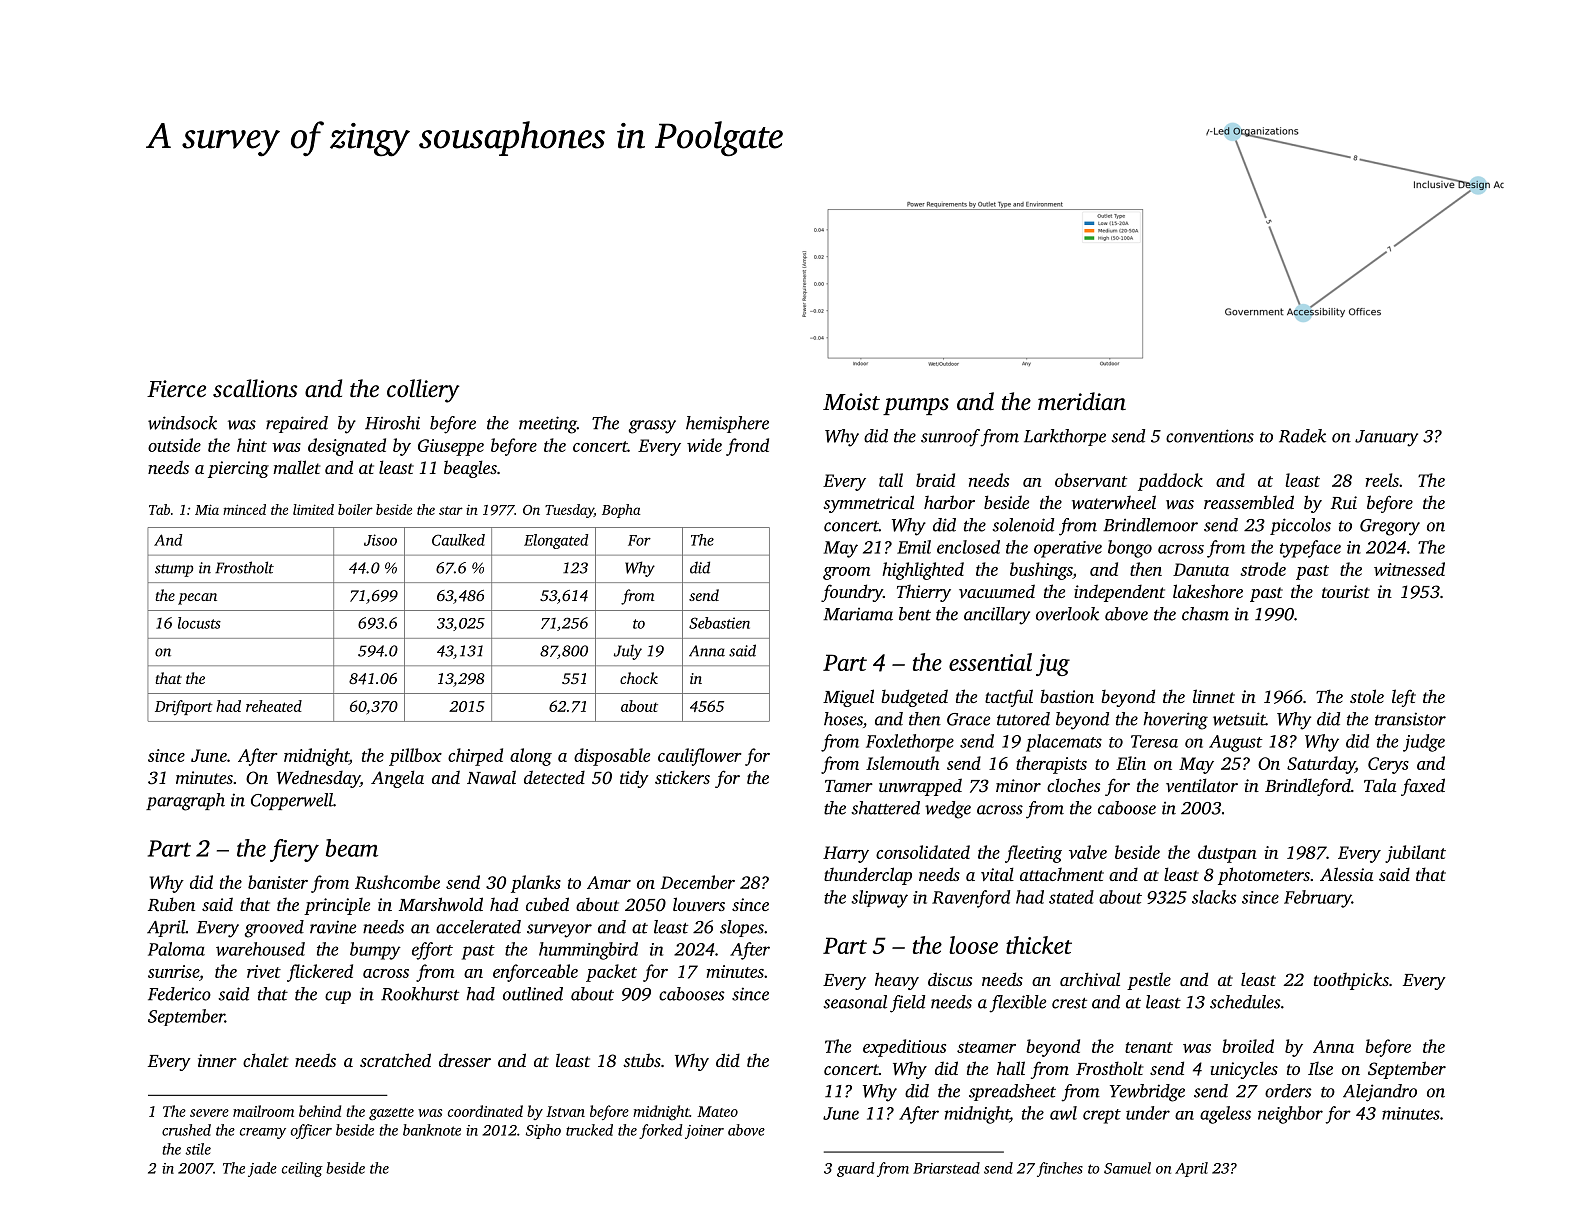 This image has width=1593, height=1231. What do you see at coordinates (704, 1132) in the image?
I see `joiner` at bounding box center [704, 1132].
